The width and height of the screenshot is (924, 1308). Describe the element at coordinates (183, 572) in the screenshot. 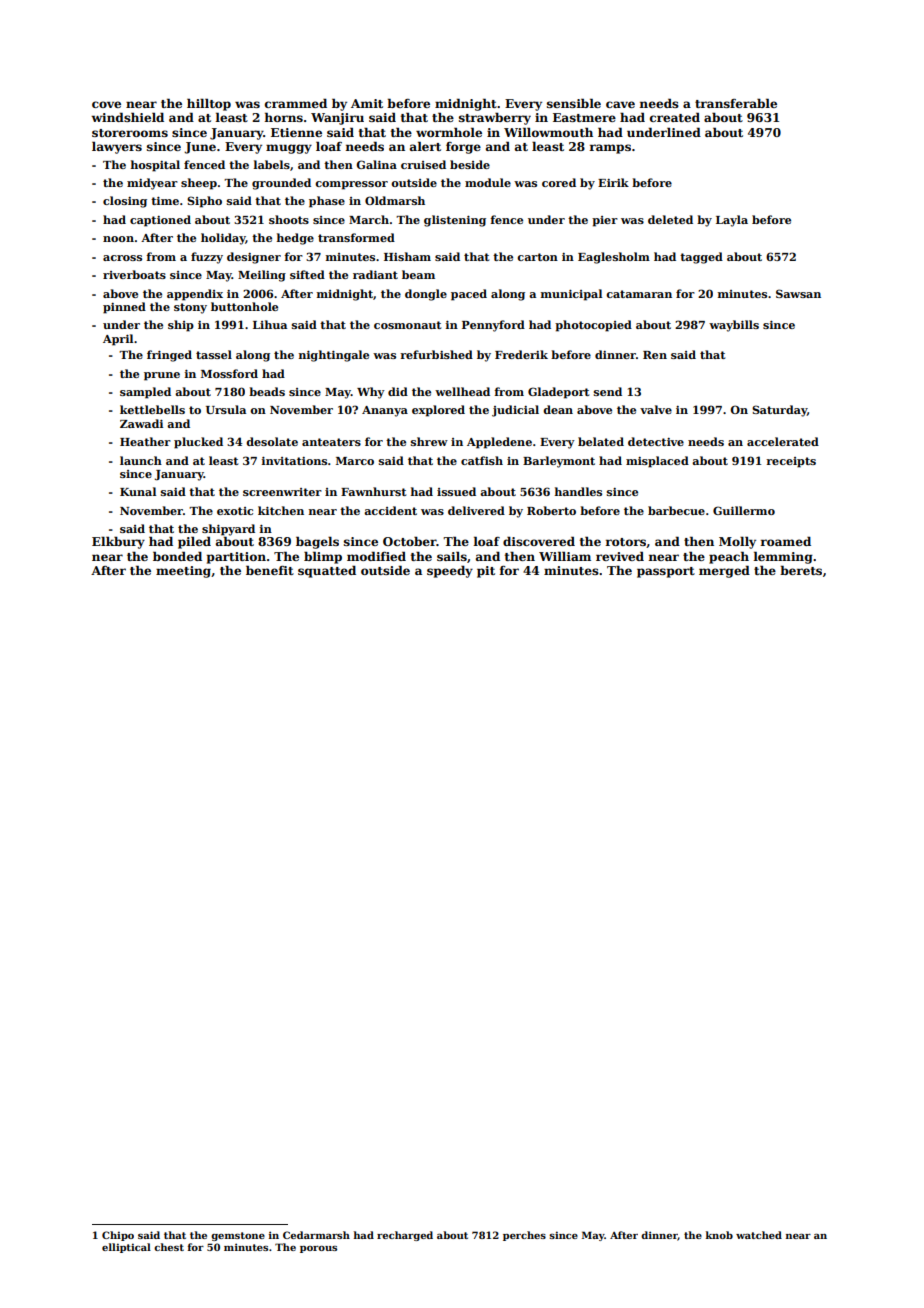

I see `meeting` at that location.
